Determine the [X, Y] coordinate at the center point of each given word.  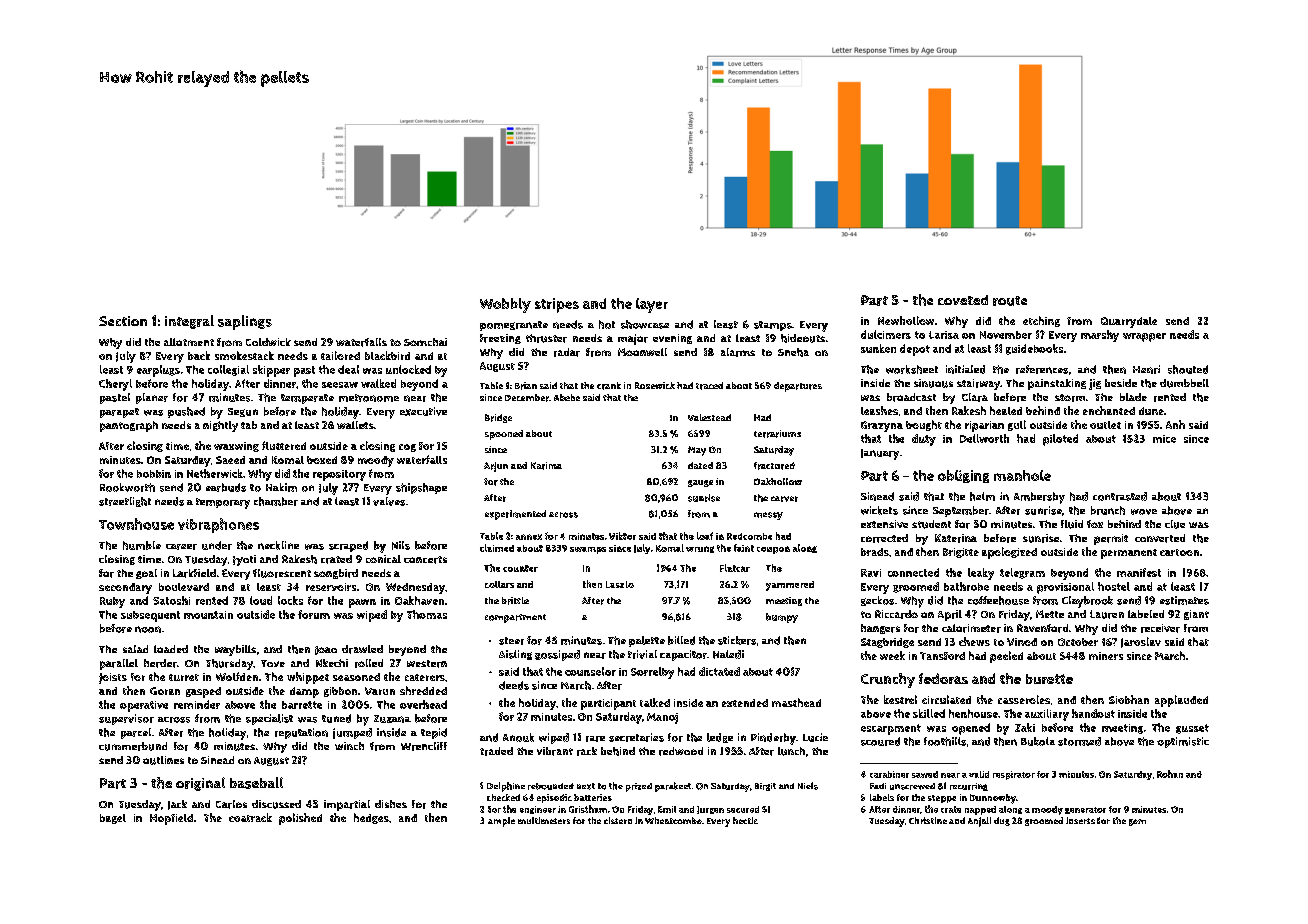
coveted [963, 300]
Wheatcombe [673, 820]
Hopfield [171, 819]
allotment [189, 342]
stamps [773, 326]
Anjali [979, 822]
